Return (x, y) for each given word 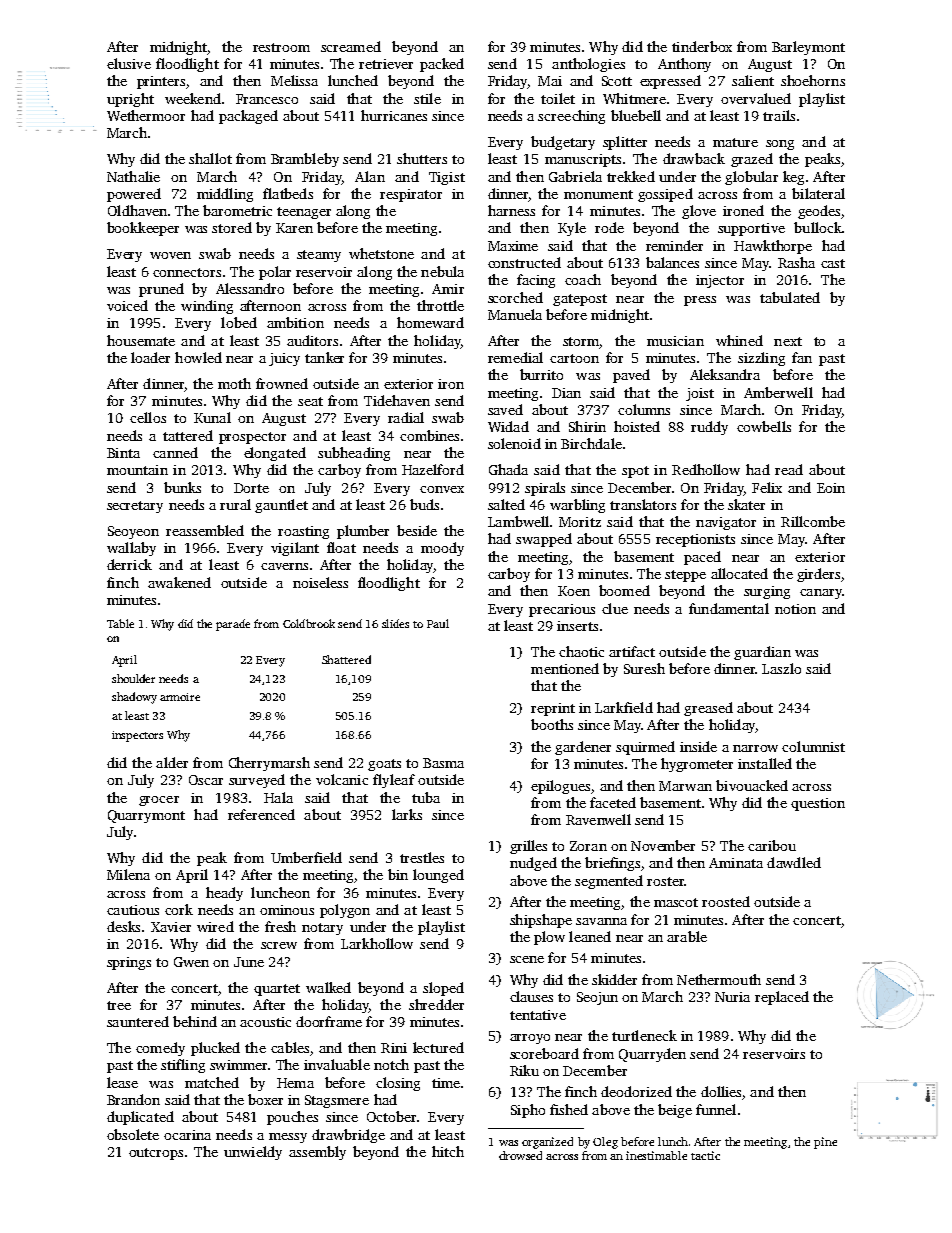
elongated (275, 454)
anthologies (588, 65)
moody (442, 549)
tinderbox (702, 46)
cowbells (764, 426)
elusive (129, 63)
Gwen (191, 962)
